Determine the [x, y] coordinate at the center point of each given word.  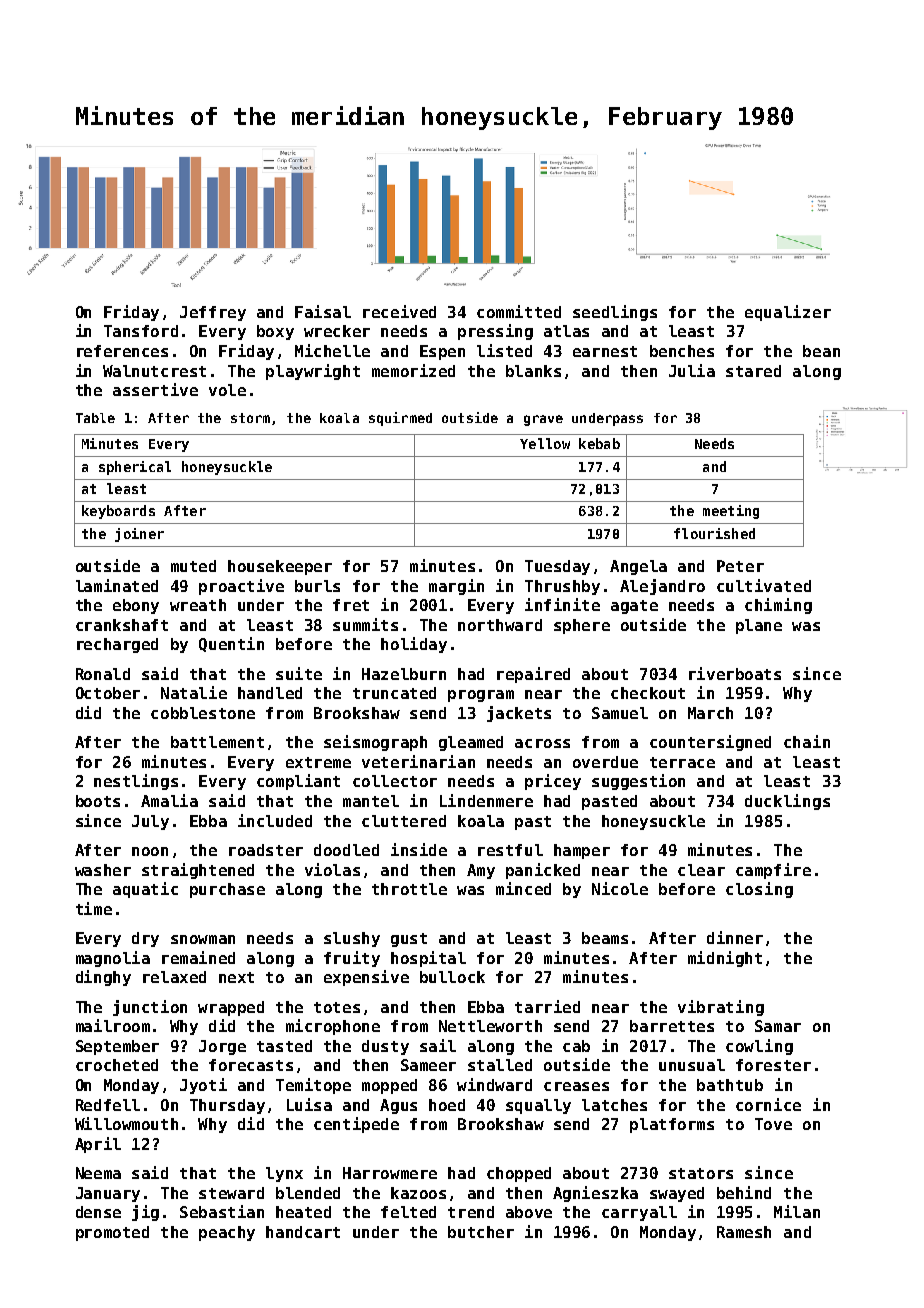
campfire [773, 871]
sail [438, 1045]
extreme [318, 762]
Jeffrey [213, 313]
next [236, 977]
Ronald [103, 674]
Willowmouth [126, 1123]
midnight [725, 959]
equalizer [788, 313]
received [399, 311]
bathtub [730, 1085]
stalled [500, 1065]
